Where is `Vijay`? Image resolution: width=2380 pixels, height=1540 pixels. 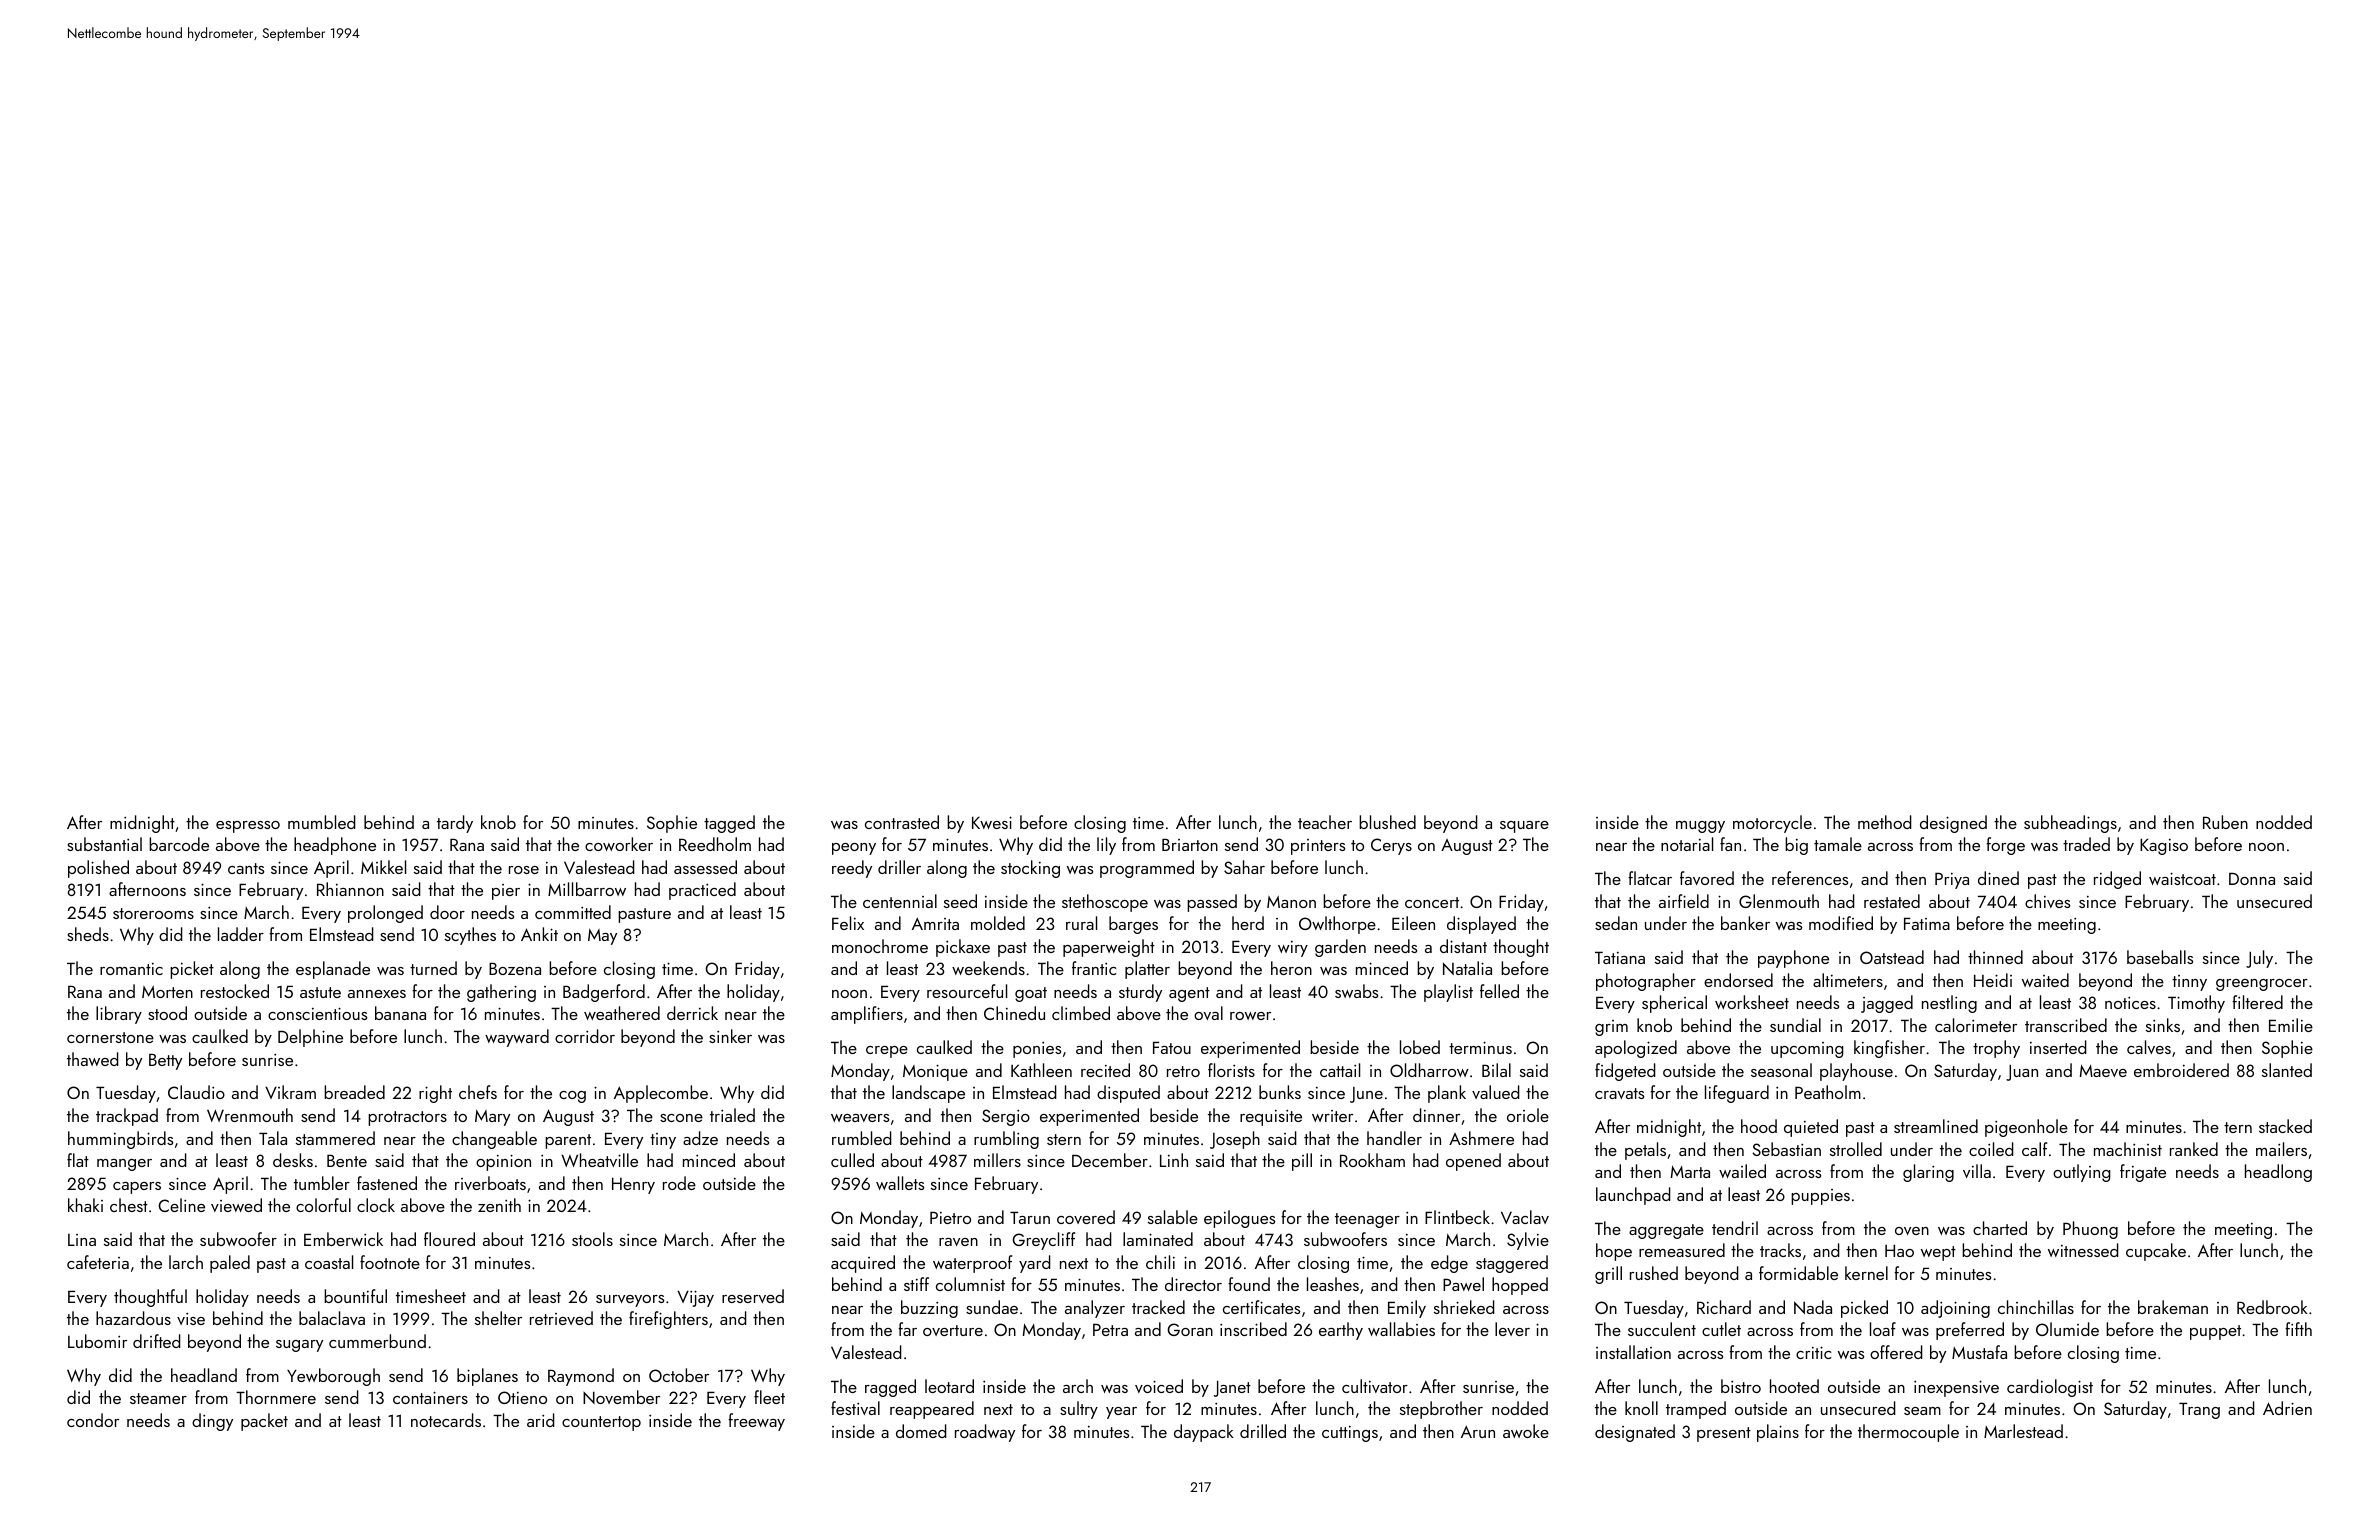
Vijay is located at coordinates (695, 1298).
